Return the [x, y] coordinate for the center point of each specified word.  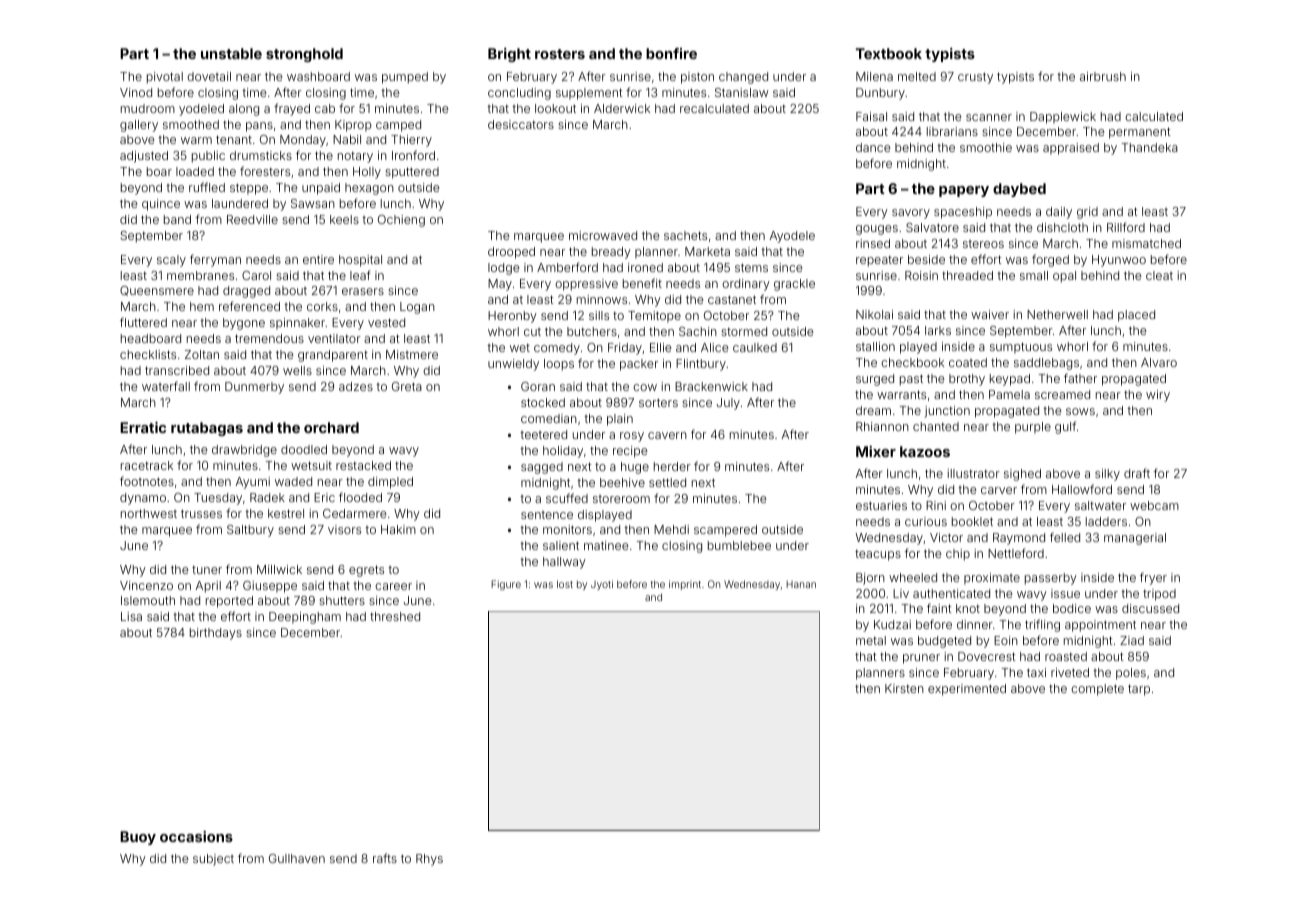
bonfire [671, 53]
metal [871, 640]
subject [213, 860]
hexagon [369, 189]
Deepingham [305, 618]
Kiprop [353, 126]
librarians [952, 131]
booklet [972, 521]
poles [1131, 674]
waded [293, 481]
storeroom [621, 499]
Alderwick [622, 108]
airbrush [1103, 76]
